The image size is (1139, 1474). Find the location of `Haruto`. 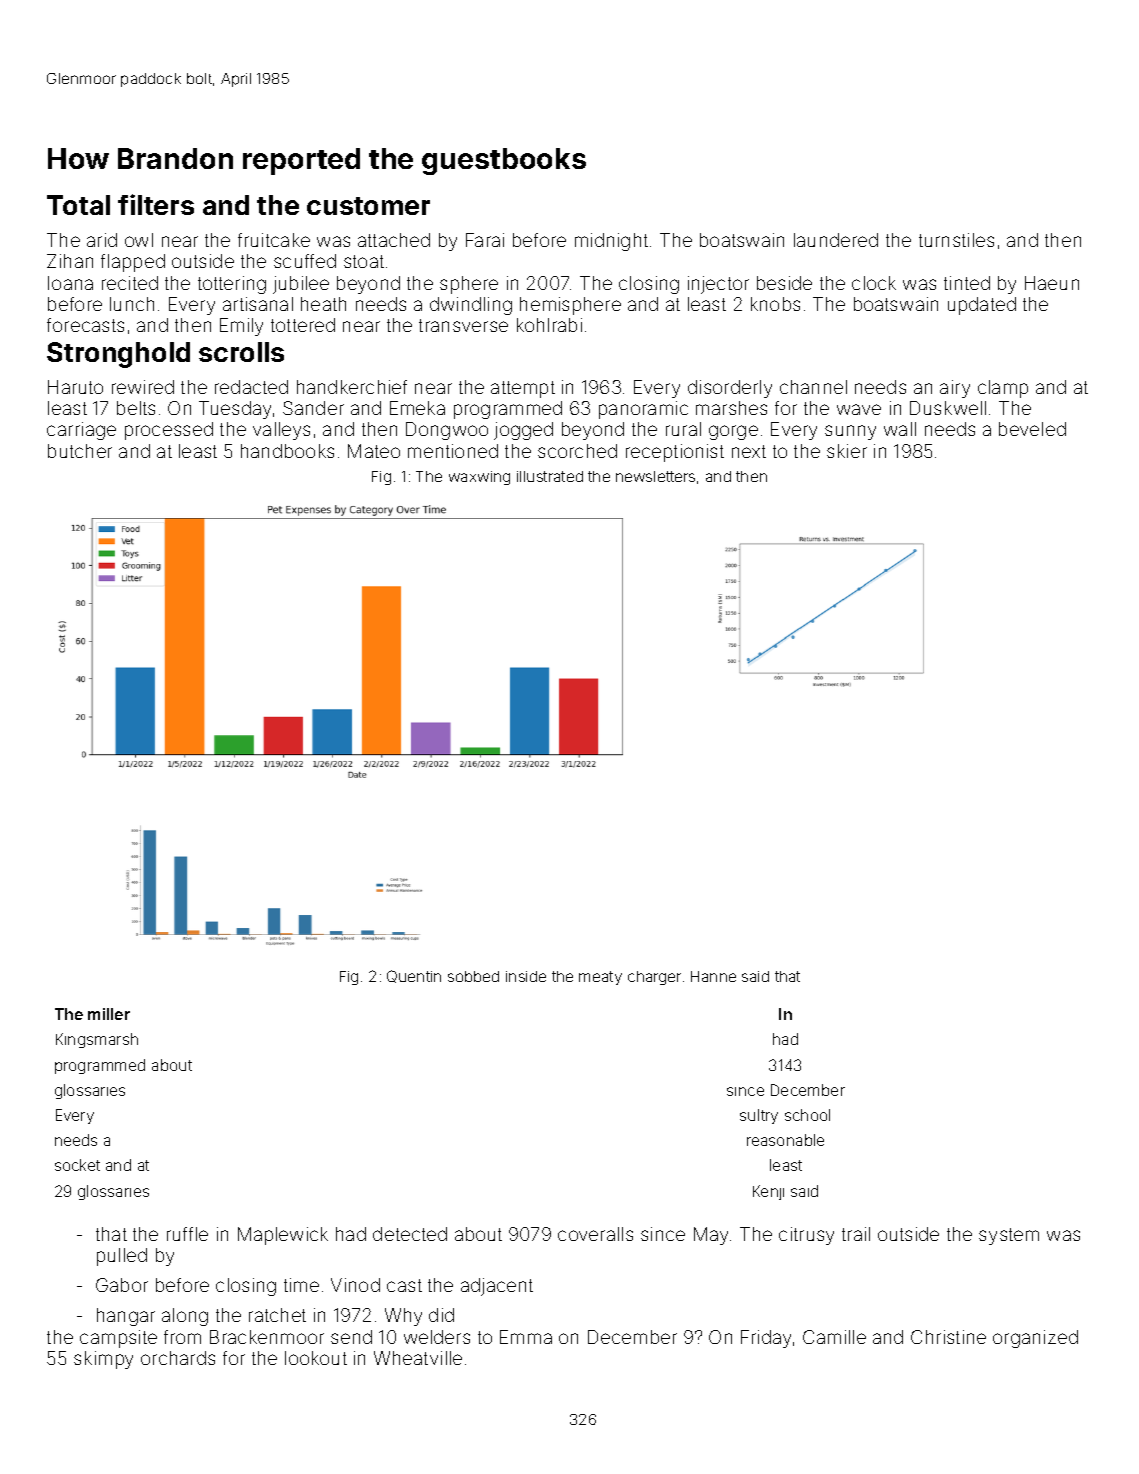

Haruto is located at coordinates (75, 387).
